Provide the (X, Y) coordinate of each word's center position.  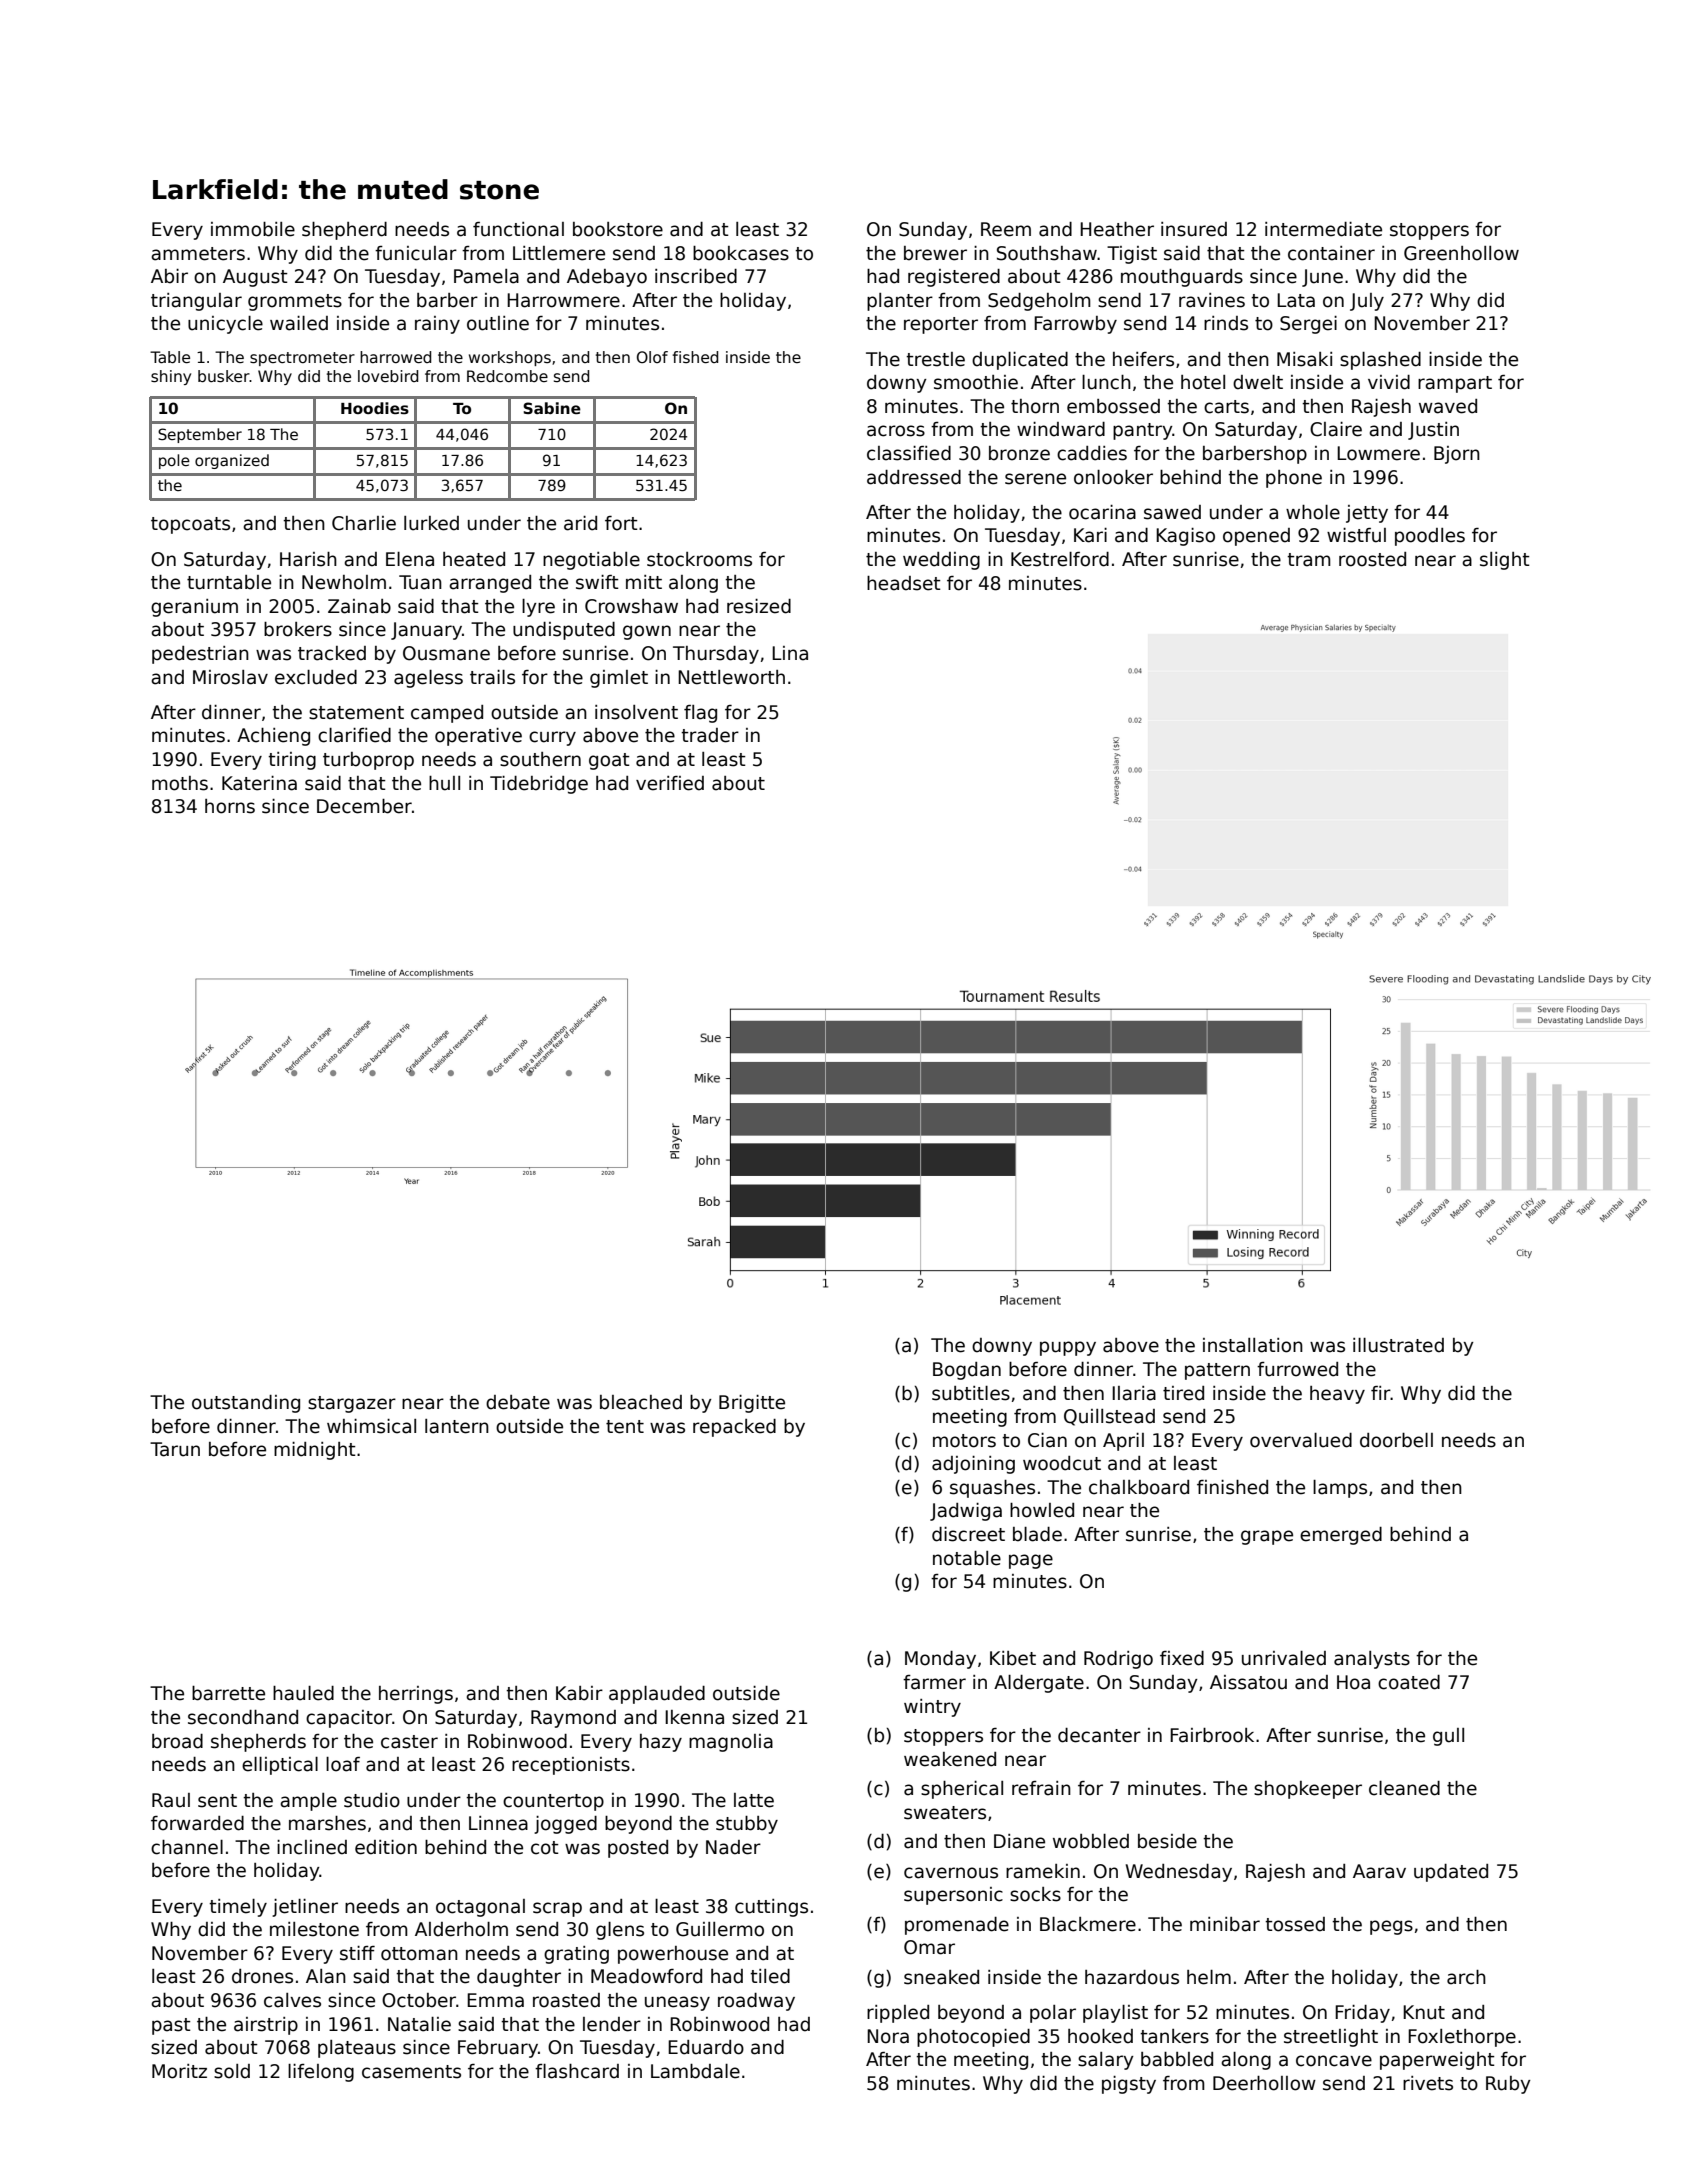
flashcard (577, 2071)
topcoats (190, 525)
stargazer (352, 1404)
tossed (1295, 1924)
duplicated (1020, 361)
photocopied (973, 2038)
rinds (1226, 323)
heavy (1337, 1395)
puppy (1068, 1348)
